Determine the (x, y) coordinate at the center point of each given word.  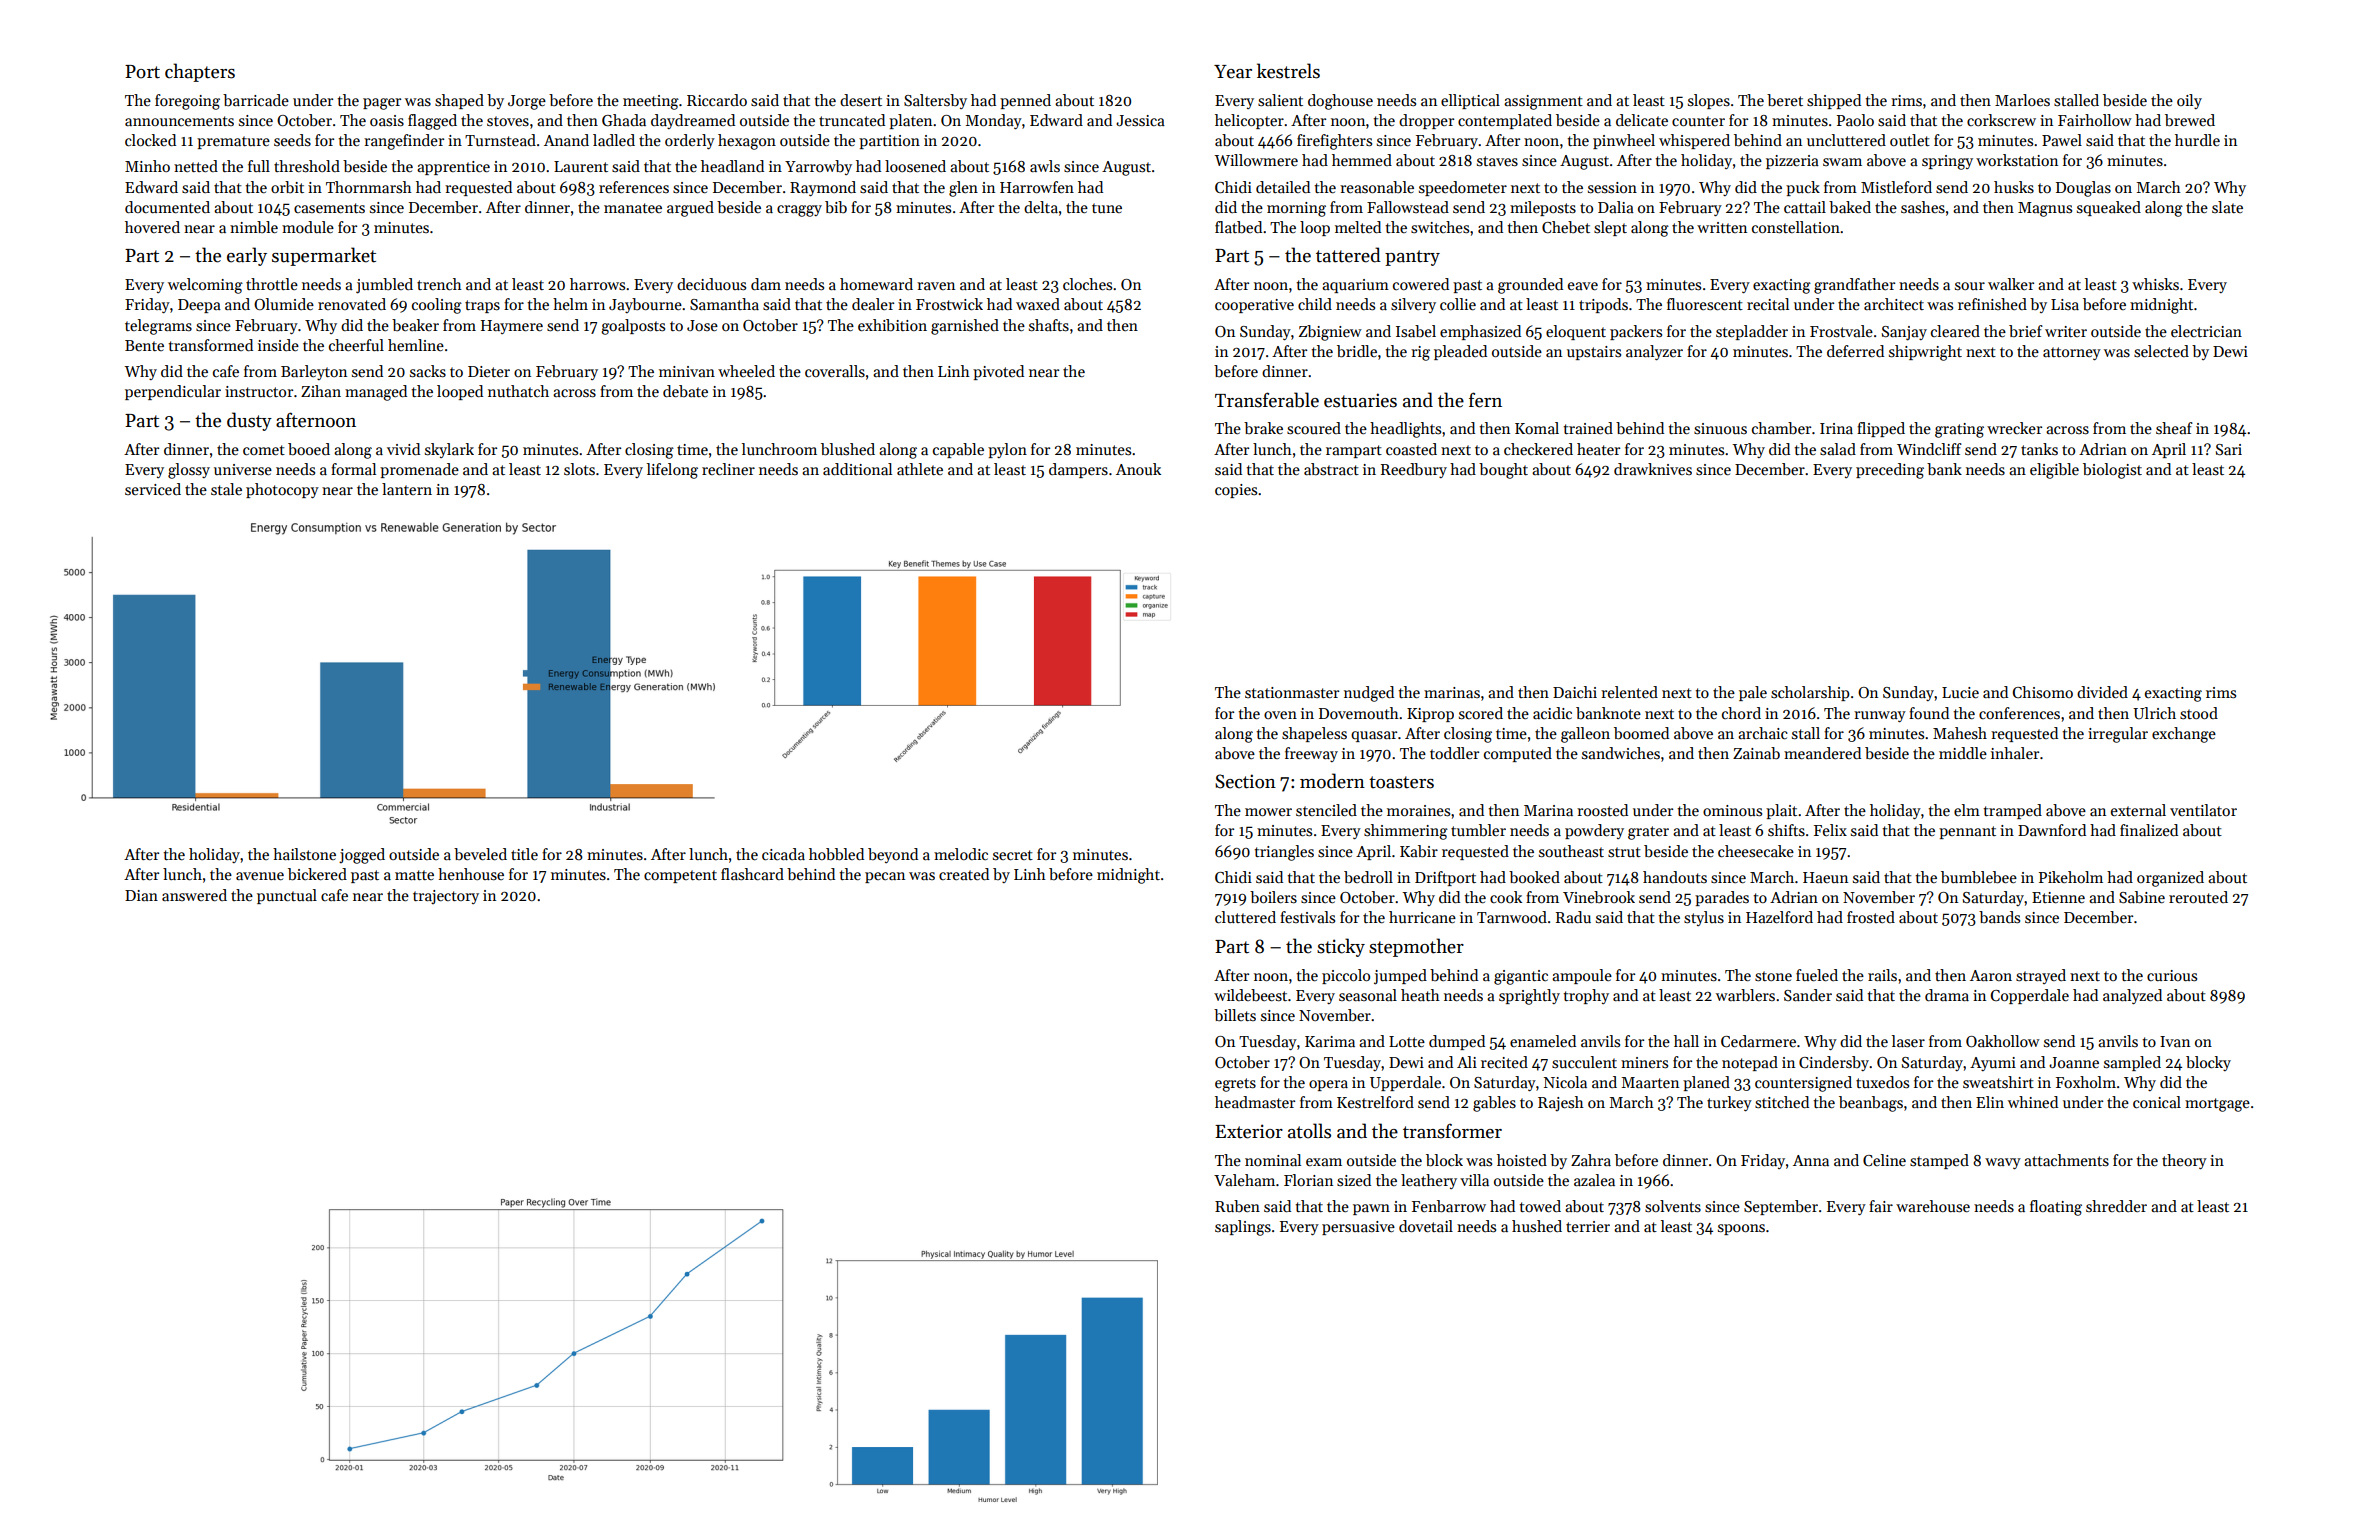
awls (1045, 166)
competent (680, 876)
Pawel (2062, 140)
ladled (614, 140)
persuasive (1358, 1228)
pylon (1007, 450)
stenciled (1326, 810)
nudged (1369, 694)
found (1929, 713)
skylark (449, 450)
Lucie (1960, 692)
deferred (1855, 351)
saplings (1243, 1228)
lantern (407, 489)
